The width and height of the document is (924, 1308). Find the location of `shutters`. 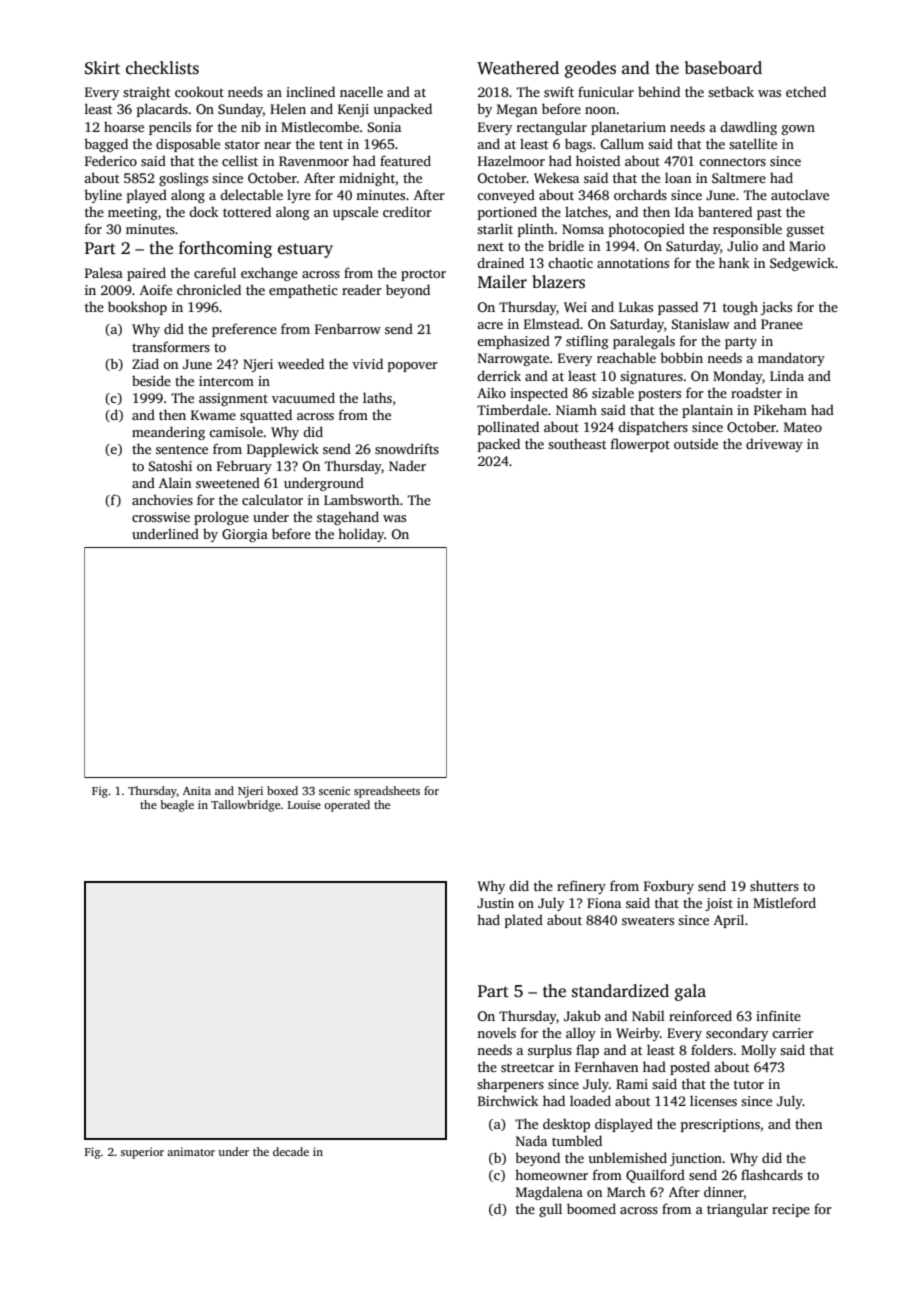

shutters is located at coordinates (774, 885).
